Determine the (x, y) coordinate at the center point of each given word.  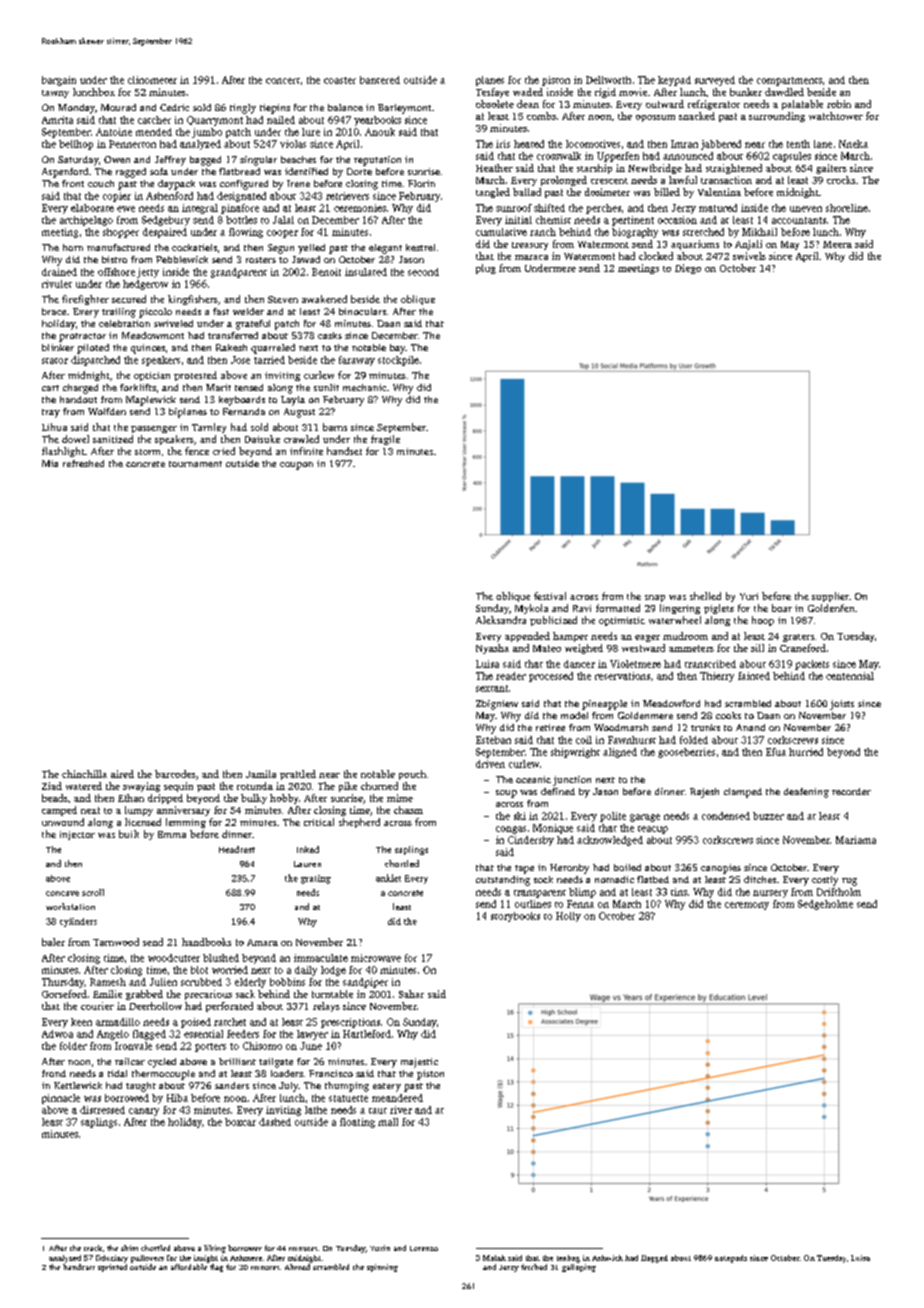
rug (849, 882)
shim (129, 1248)
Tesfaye (492, 93)
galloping (579, 1268)
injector (77, 835)
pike (348, 787)
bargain (59, 81)
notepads (731, 1259)
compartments (789, 81)
